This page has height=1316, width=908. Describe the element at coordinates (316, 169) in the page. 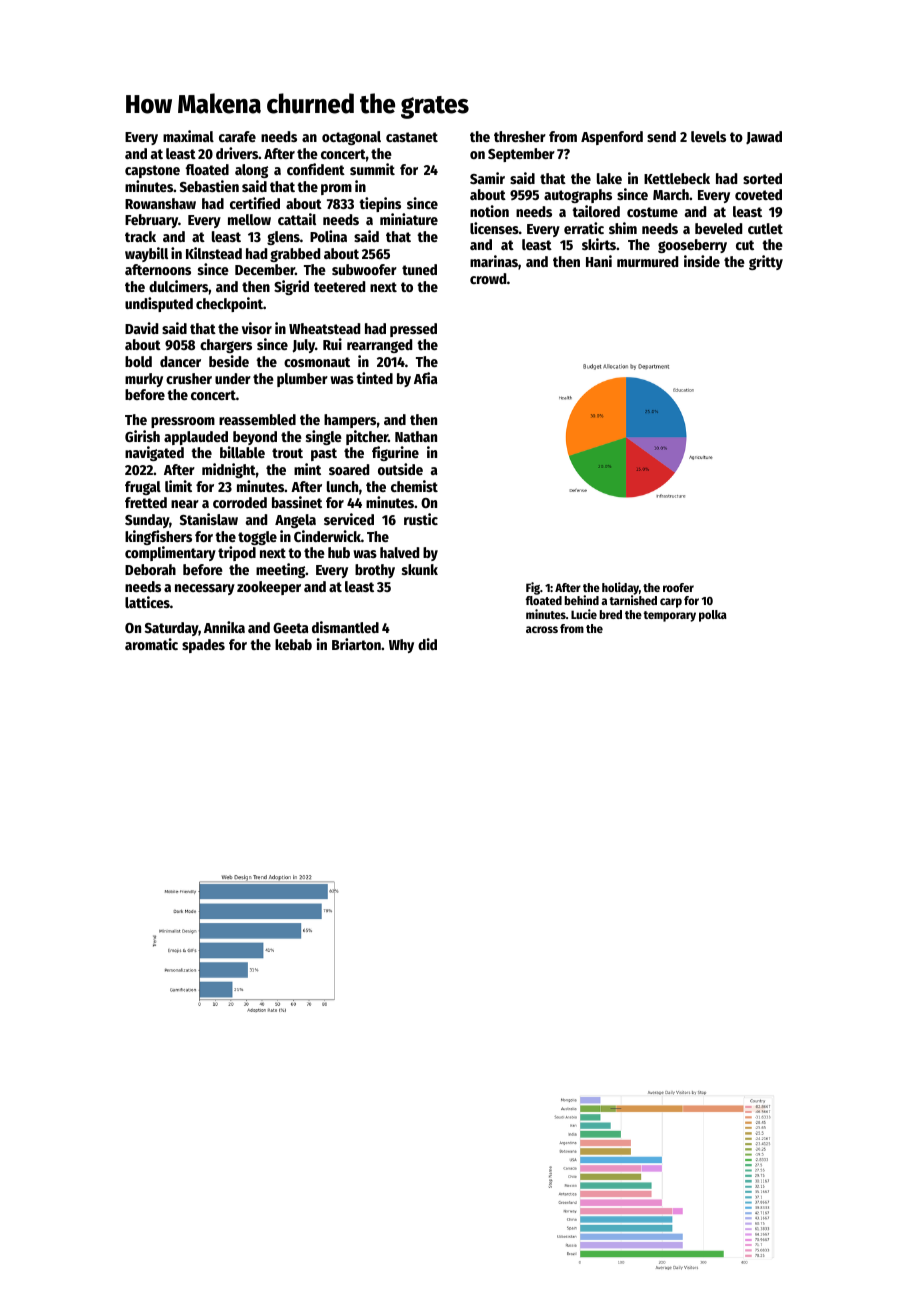

I see `confident` at that location.
